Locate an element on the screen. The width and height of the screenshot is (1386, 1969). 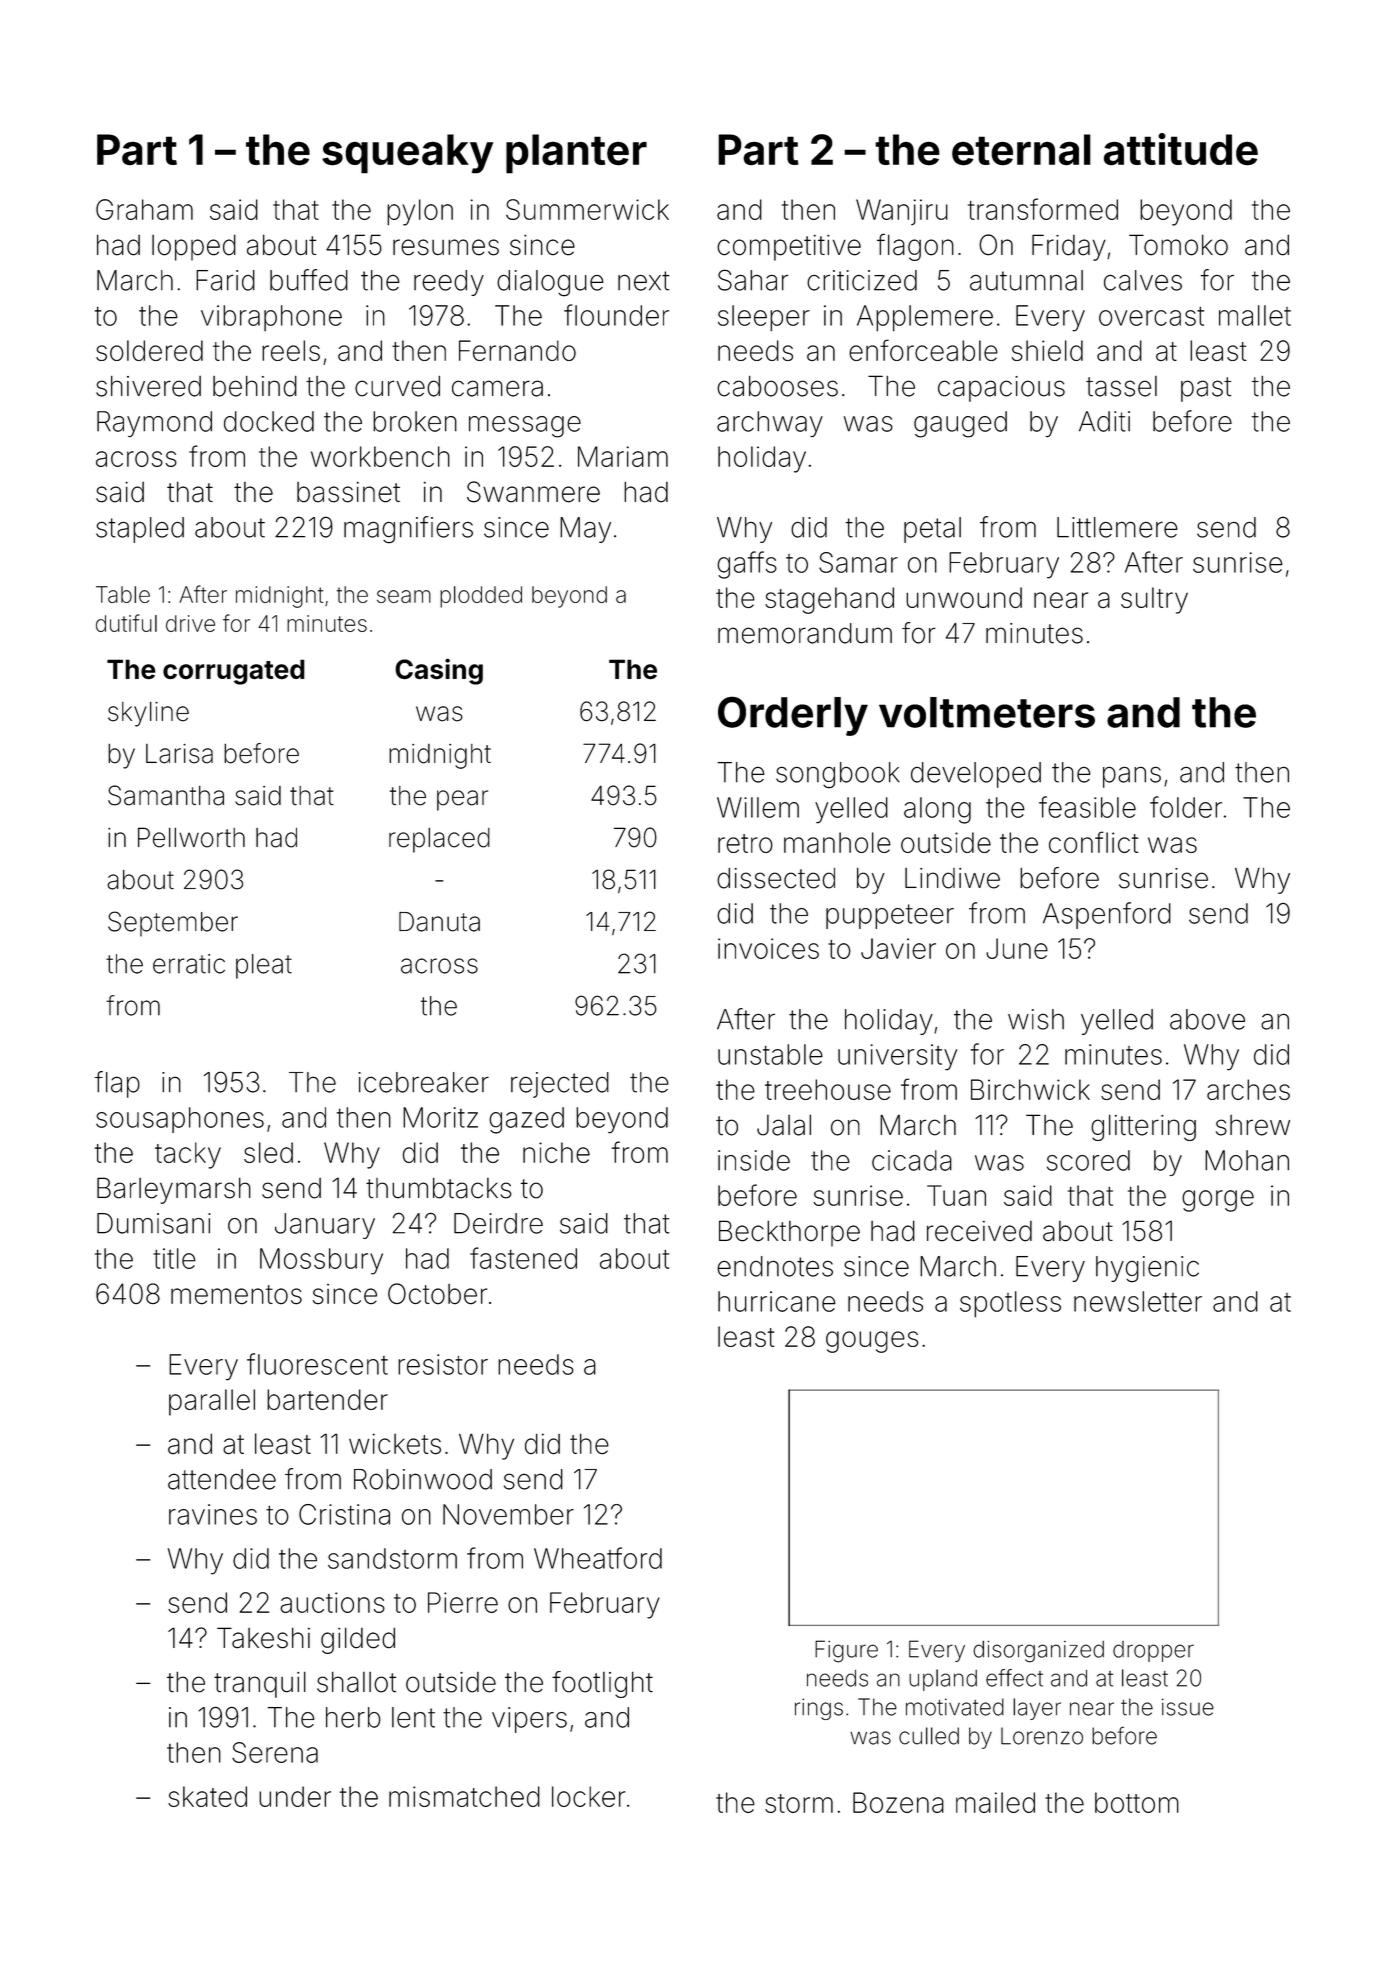
dropper is located at coordinates (1153, 1651).
